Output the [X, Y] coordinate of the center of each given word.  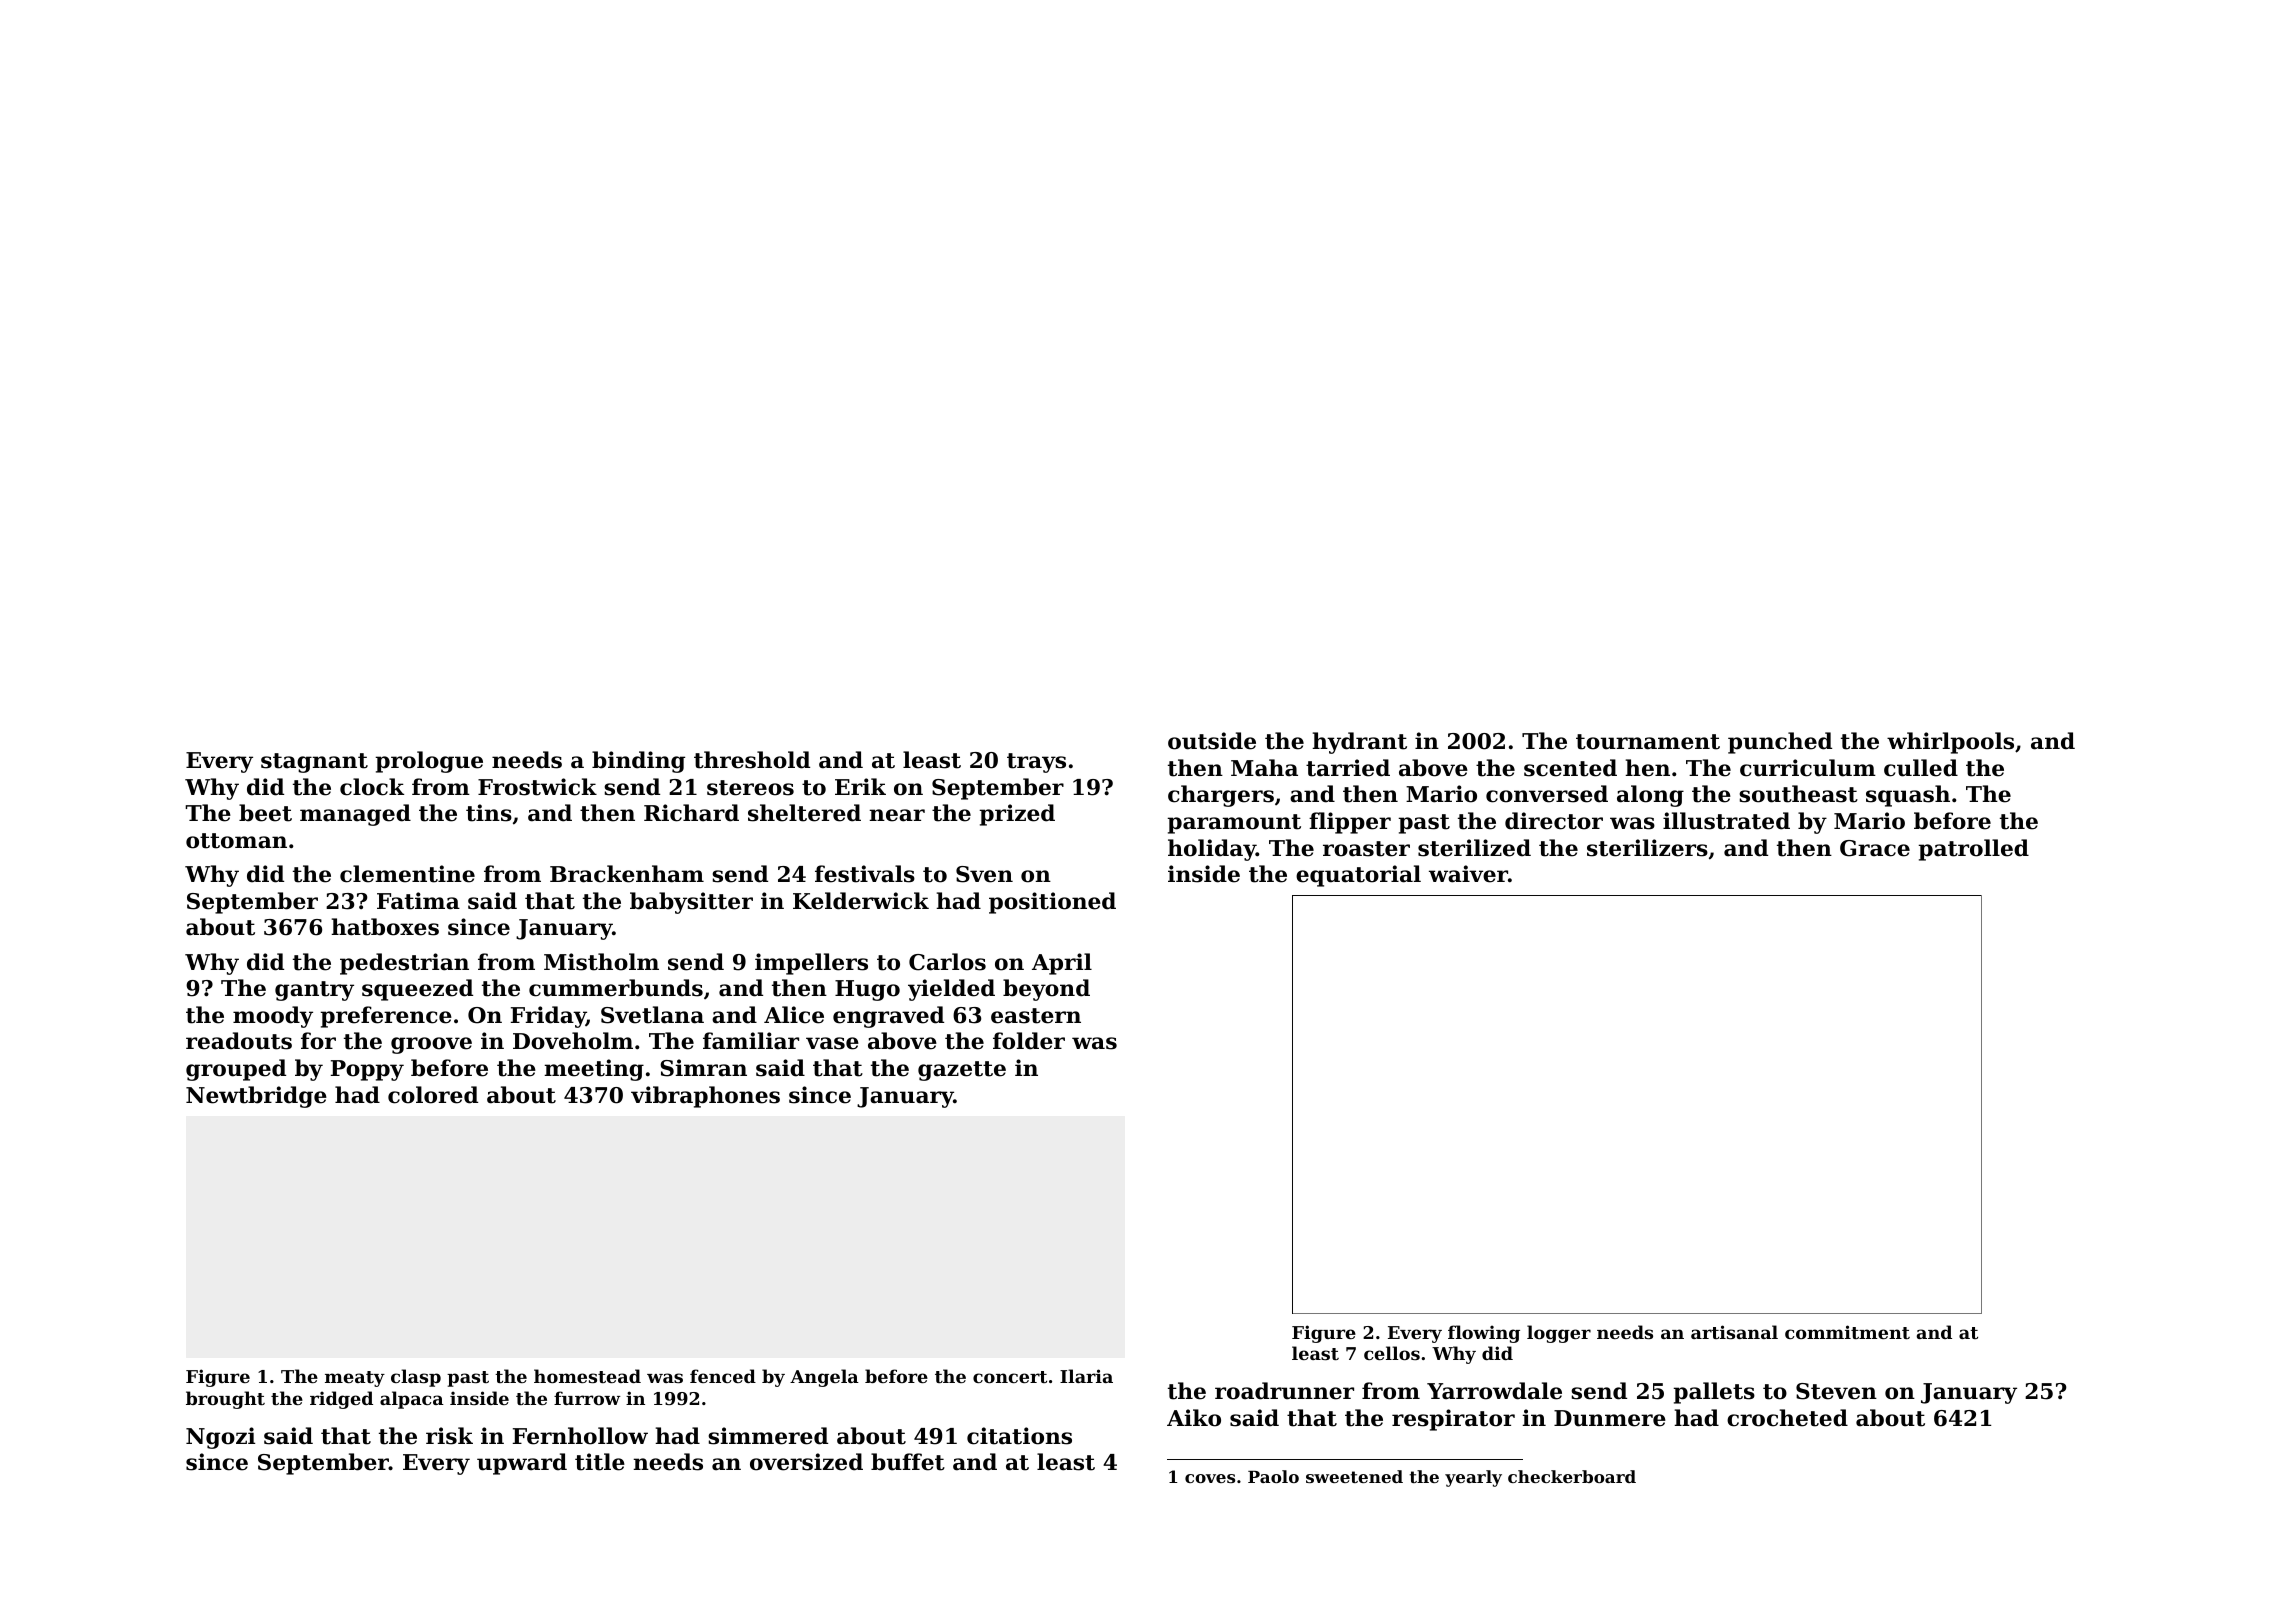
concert [1010, 1377]
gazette [962, 1071]
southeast [1798, 794]
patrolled [1974, 850]
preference [386, 1017]
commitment [1847, 1332]
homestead [587, 1376]
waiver [1468, 874]
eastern [1036, 1016]
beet [265, 813]
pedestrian [404, 964]
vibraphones [705, 1097]
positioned [1052, 903]
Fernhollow [580, 1436]
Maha [1264, 768]
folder [1029, 1041]
